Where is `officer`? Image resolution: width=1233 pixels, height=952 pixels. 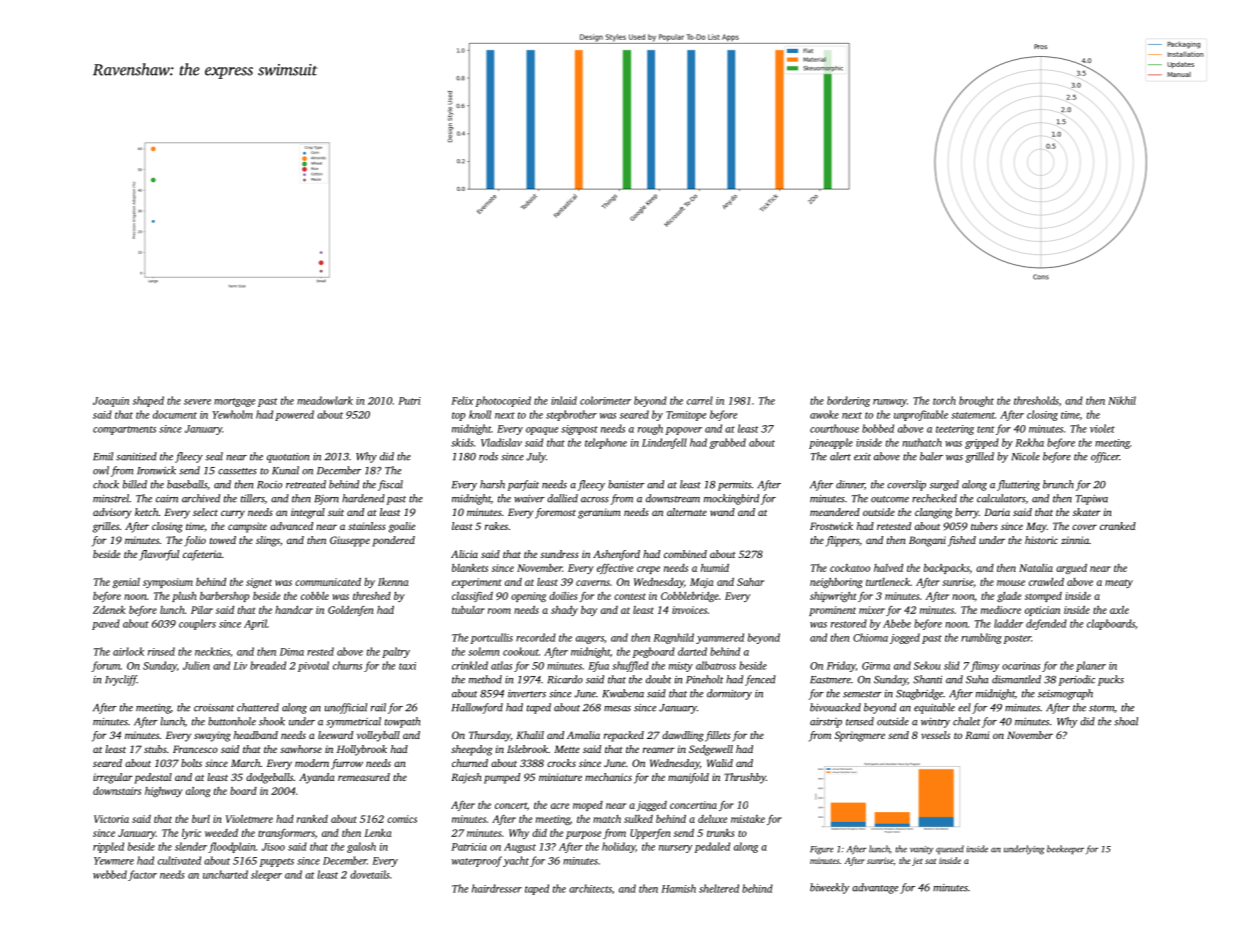
officer is located at coordinates (1105, 457).
